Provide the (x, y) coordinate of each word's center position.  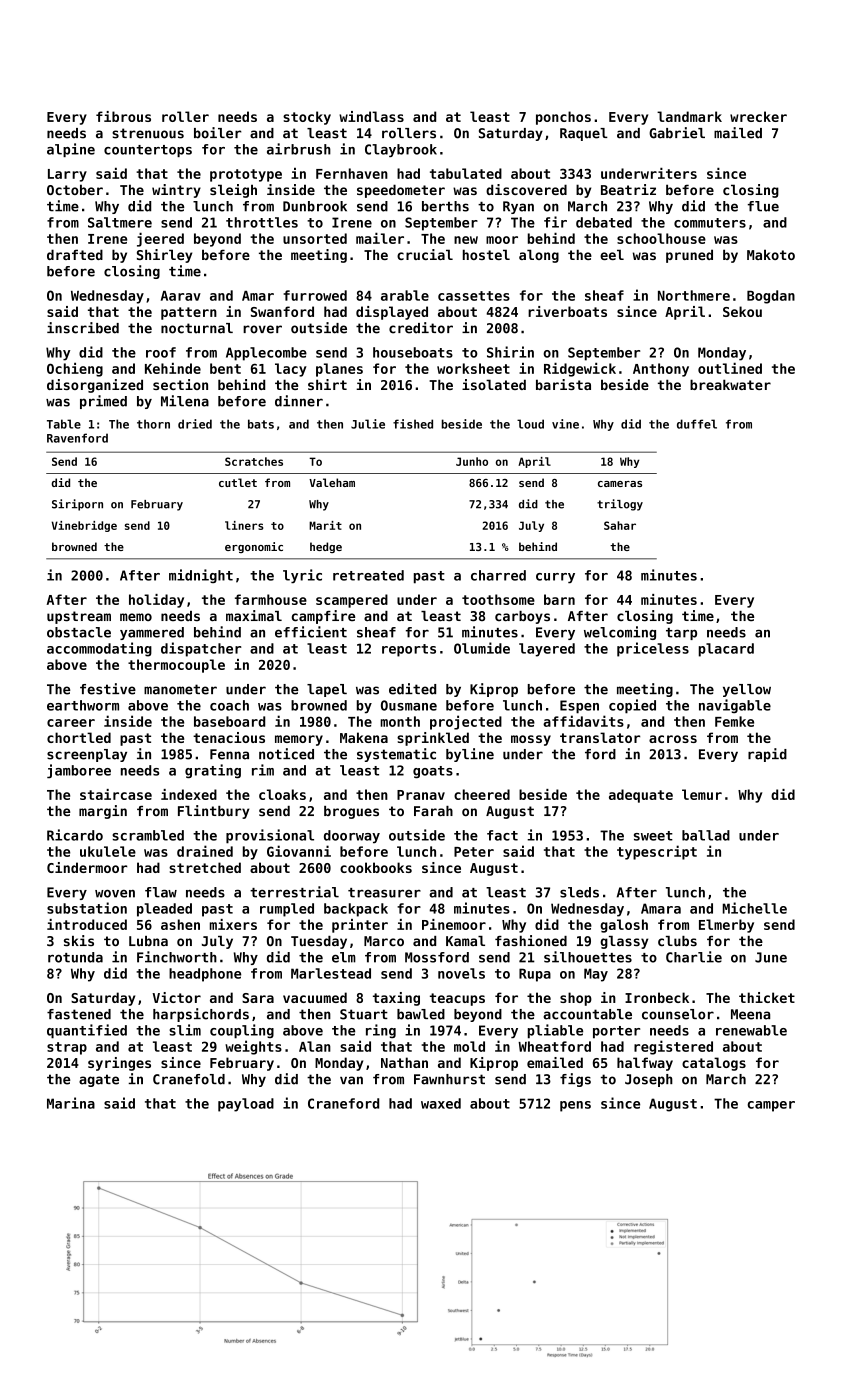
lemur (702, 794)
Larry (67, 175)
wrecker (758, 116)
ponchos (563, 118)
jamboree (79, 771)
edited (412, 689)
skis (79, 941)
